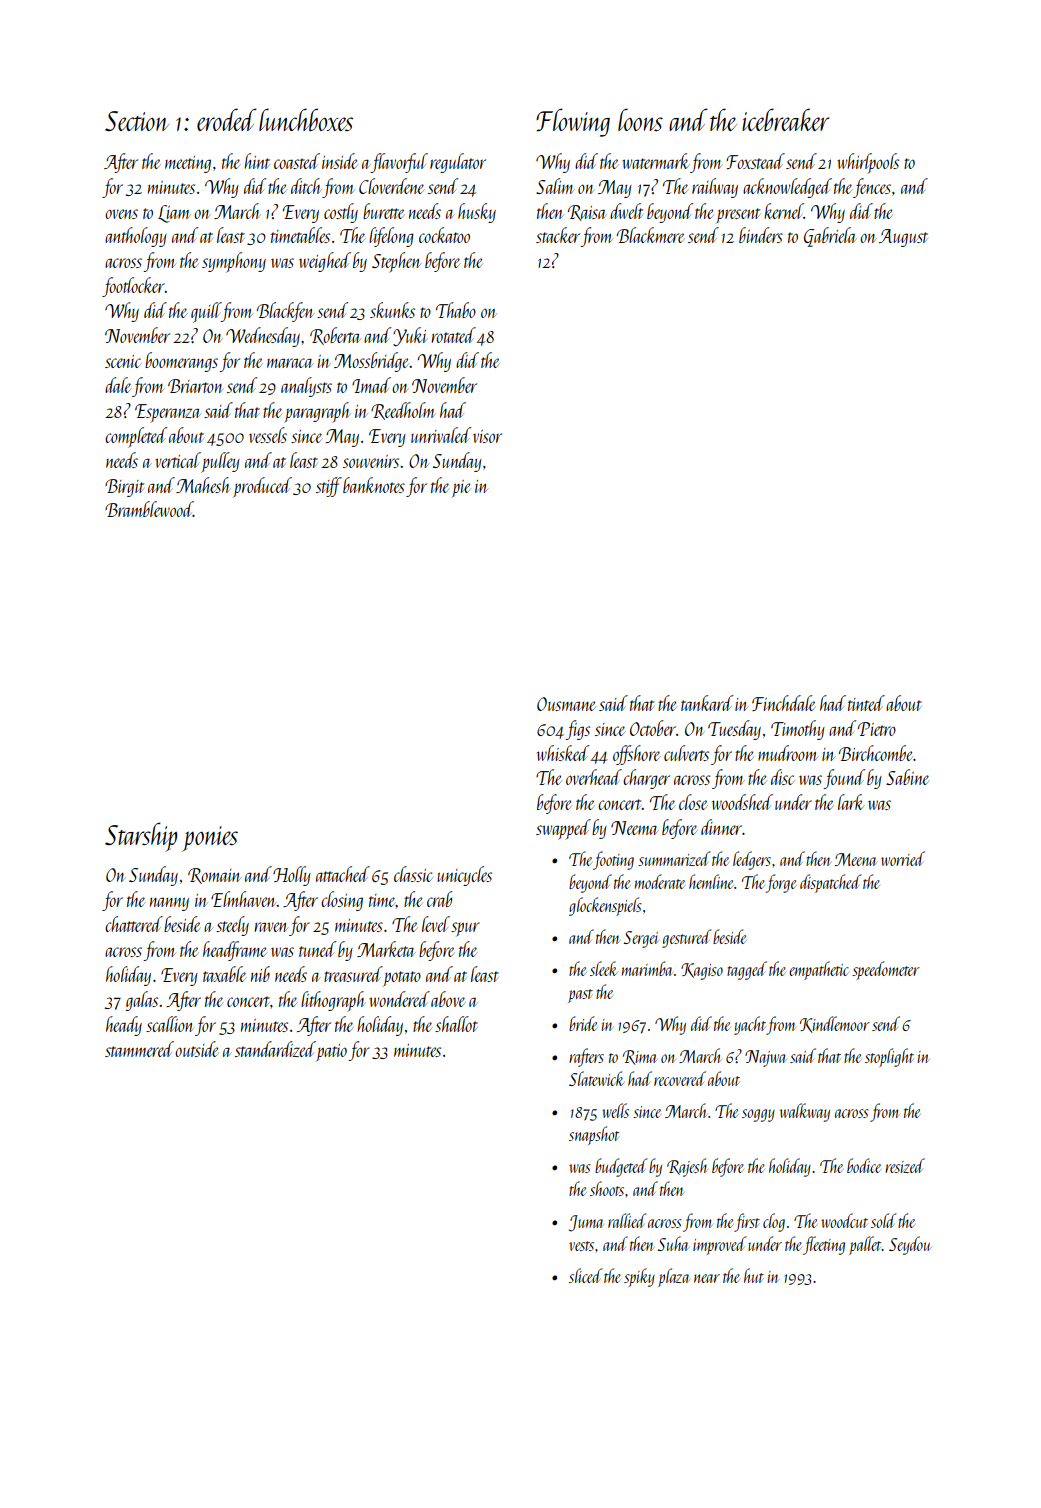  Describe the element at coordinates (139, 1049) in the screenshot. I see `stammered` at that location.
